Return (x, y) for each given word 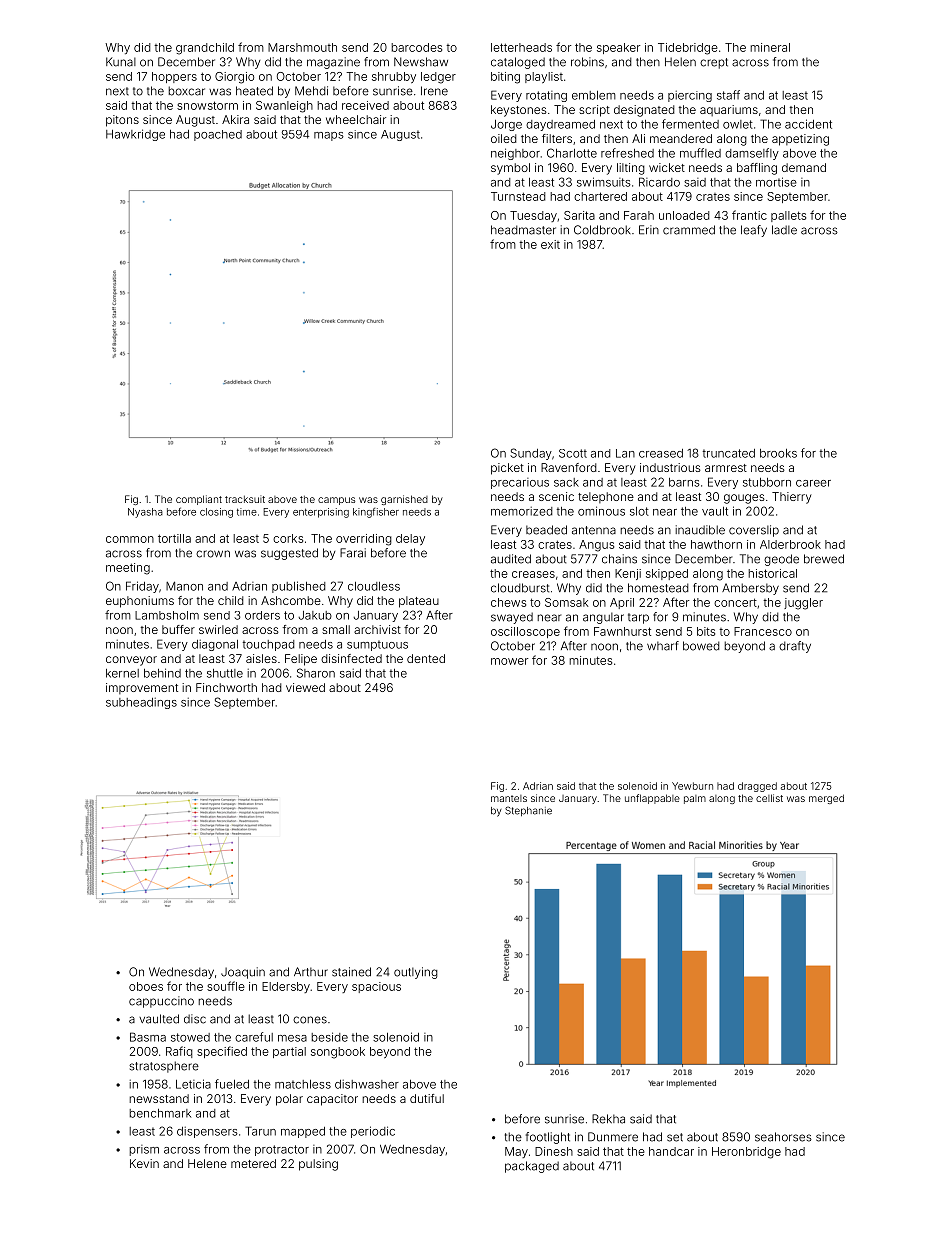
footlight (548, 1138)
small (336, 629)
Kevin (144, 1163)
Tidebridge (688, 49)
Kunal (121, 62)
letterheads (521, 47)
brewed (824, 559)
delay (410, 539)
